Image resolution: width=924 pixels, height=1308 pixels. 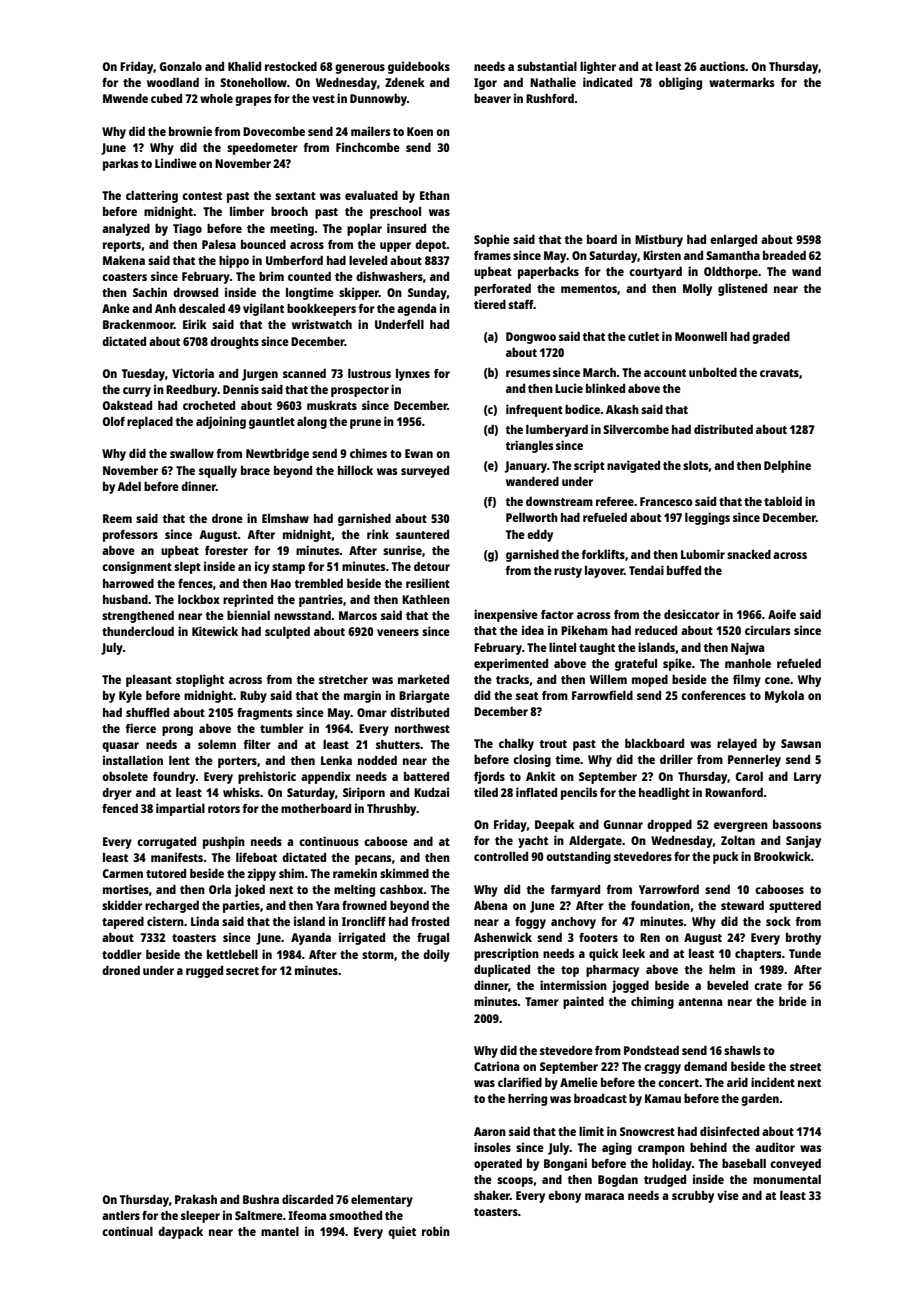 I want to click on incident, so click(x=773, y=1082).
